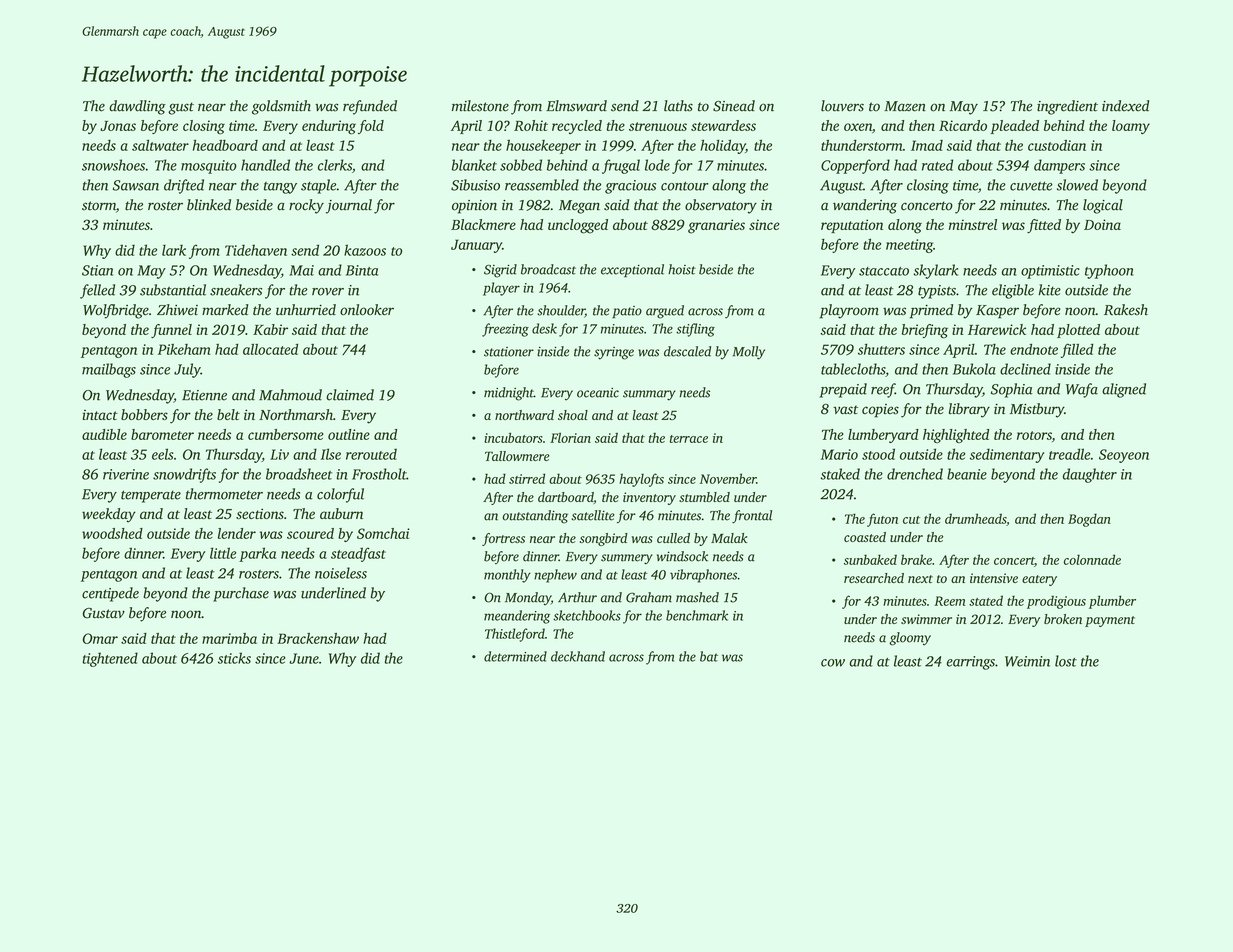 Image resolution: width=1233 pixels, height=952 pixels. I want to click on Omar, so click(100, 638).
